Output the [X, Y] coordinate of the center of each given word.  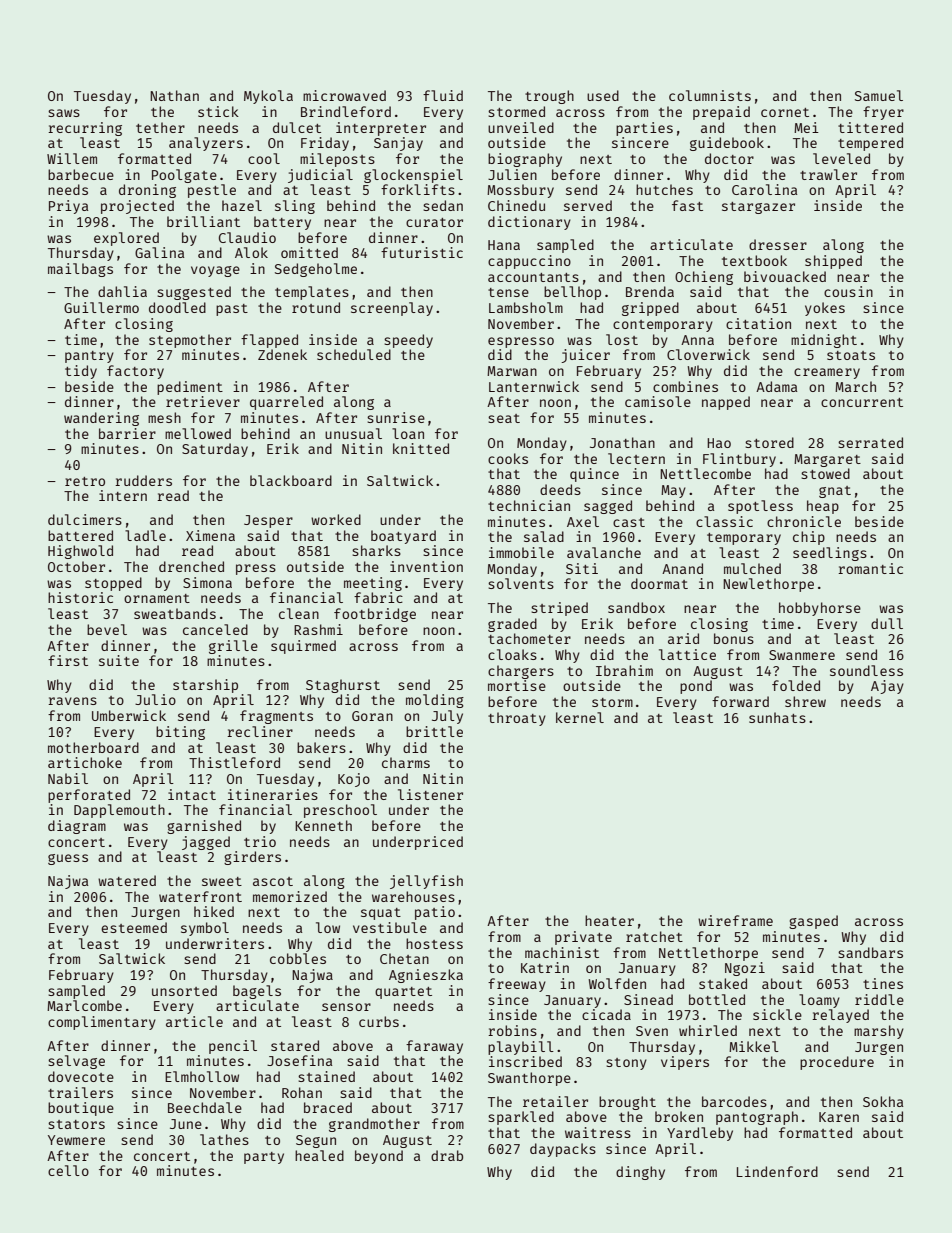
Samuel [879, 95]
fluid [443, 95]
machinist [562, 952]
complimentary [102, 1023]
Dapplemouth [119, 811]
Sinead [648, 999]
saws [64, 113]
